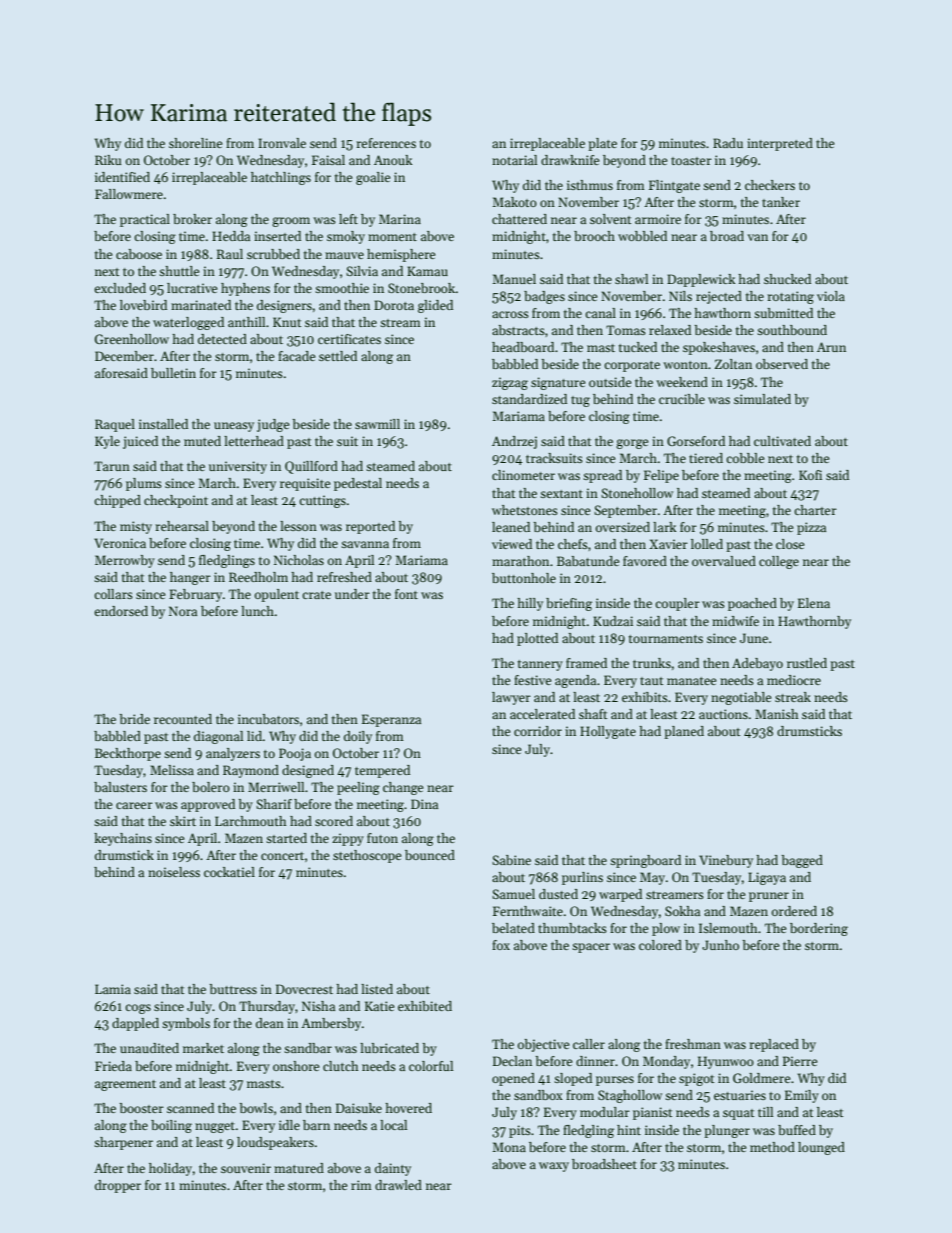  I want to click on Lamia, so click(113, 989).
